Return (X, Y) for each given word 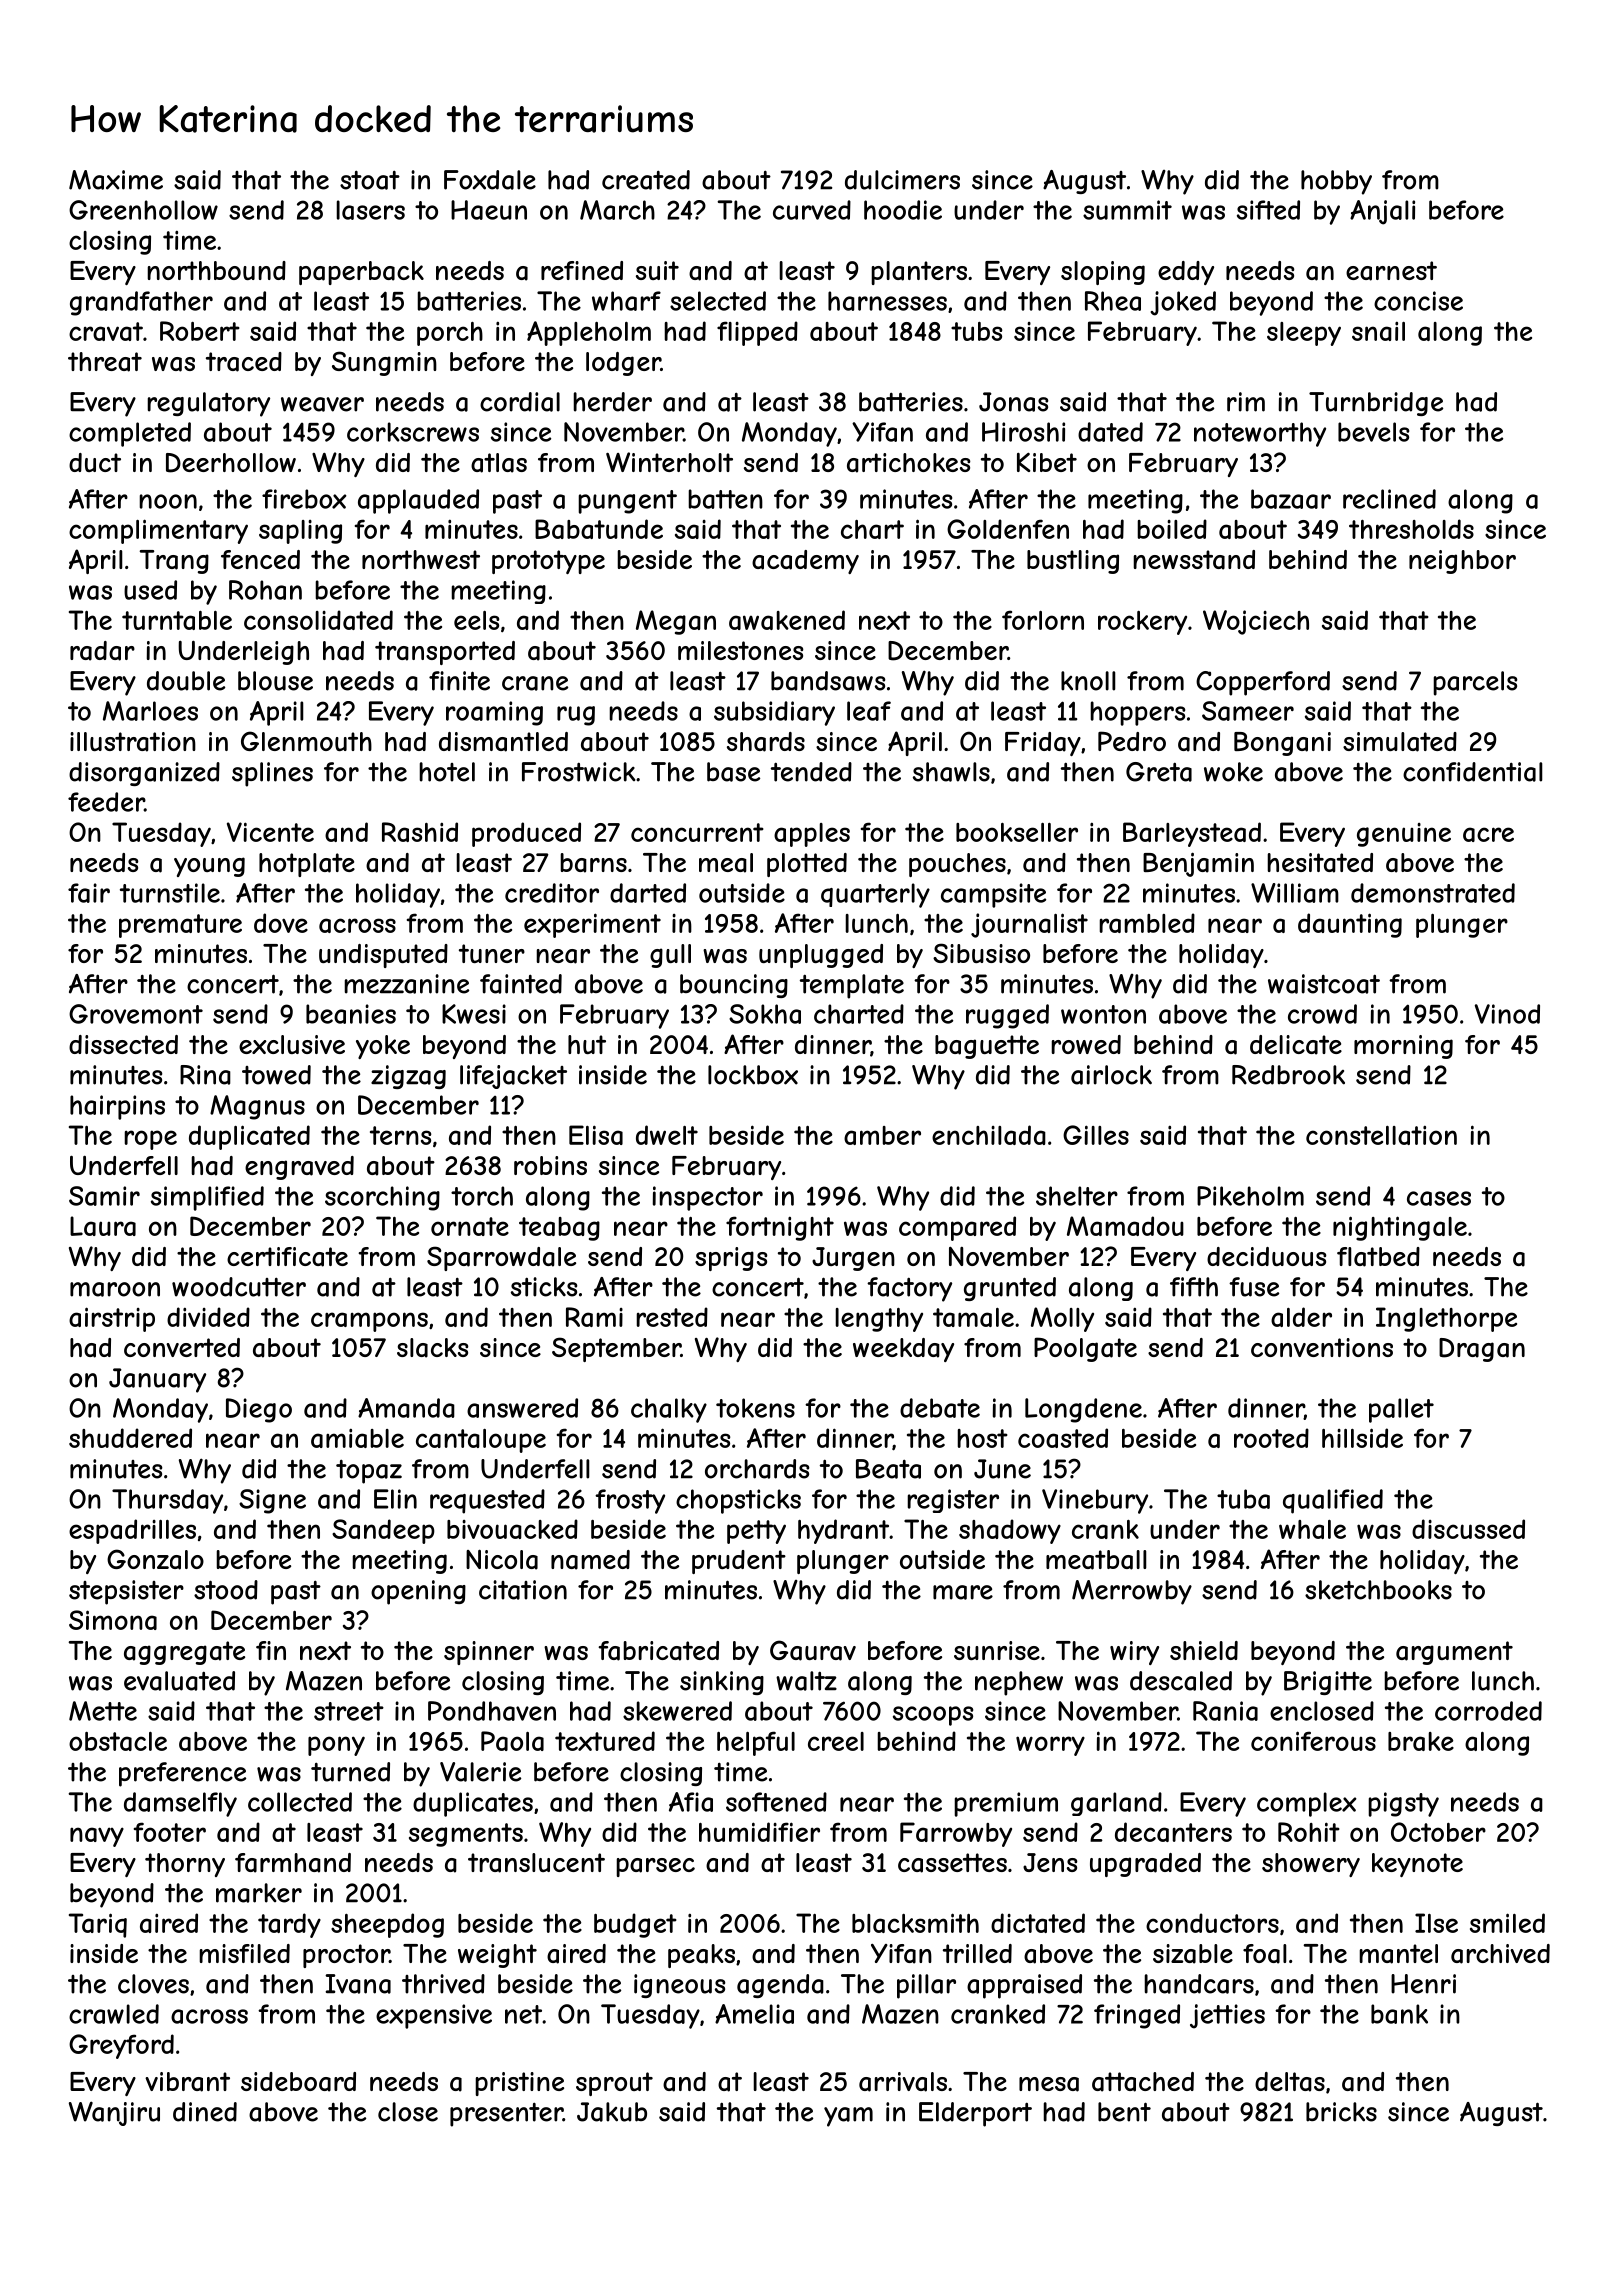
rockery (1142, 623)
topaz (369, 1471)
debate (940, 1408)
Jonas (1013, 402)
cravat (106, 331)
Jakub (612, 2112)
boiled (1172, 529)
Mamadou (1125, 1226)
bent (1124, 2112)
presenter (506, 2114)
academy (805, 562)
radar (102, 651)
